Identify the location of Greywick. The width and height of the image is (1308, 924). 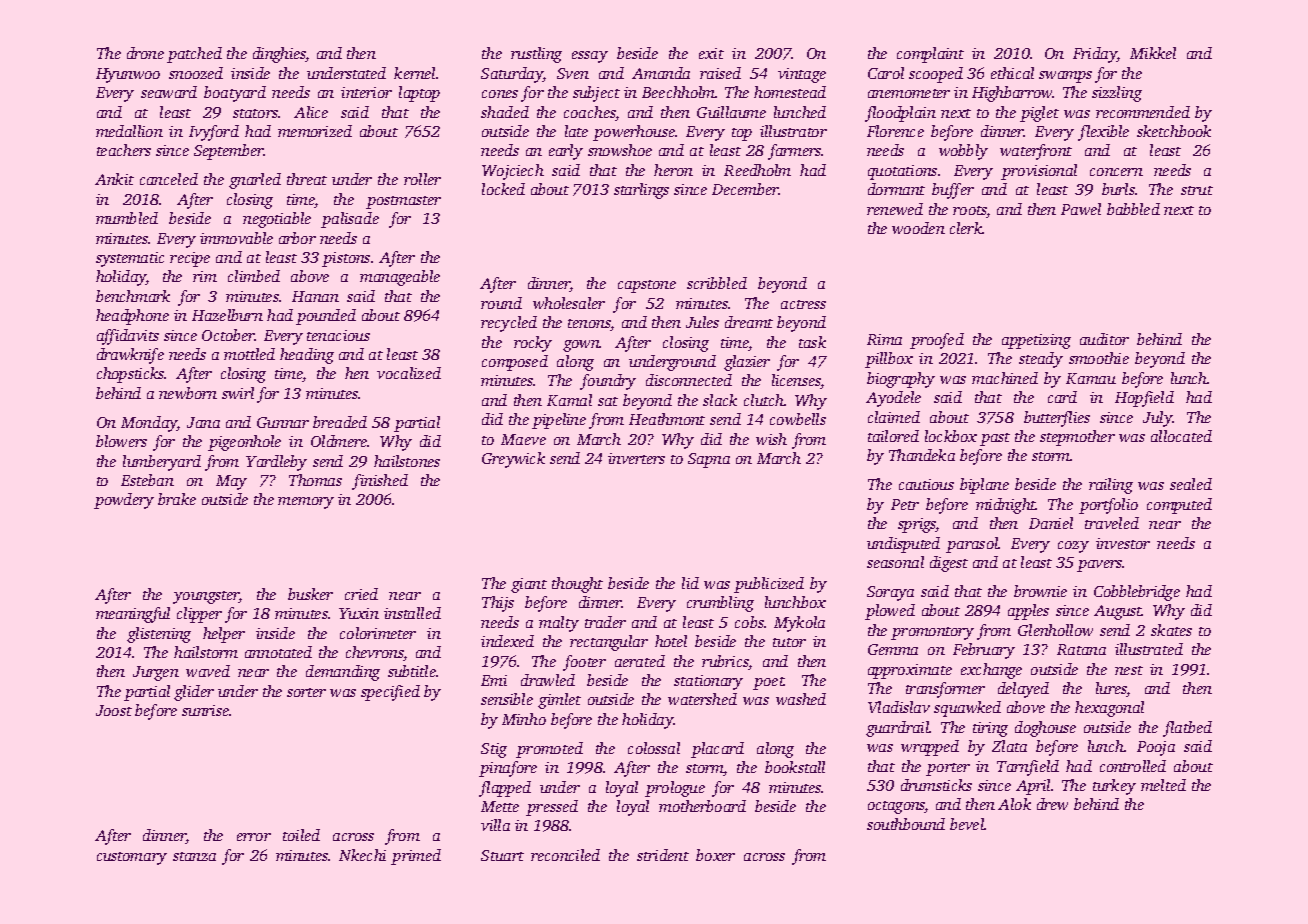
(513, 460).
